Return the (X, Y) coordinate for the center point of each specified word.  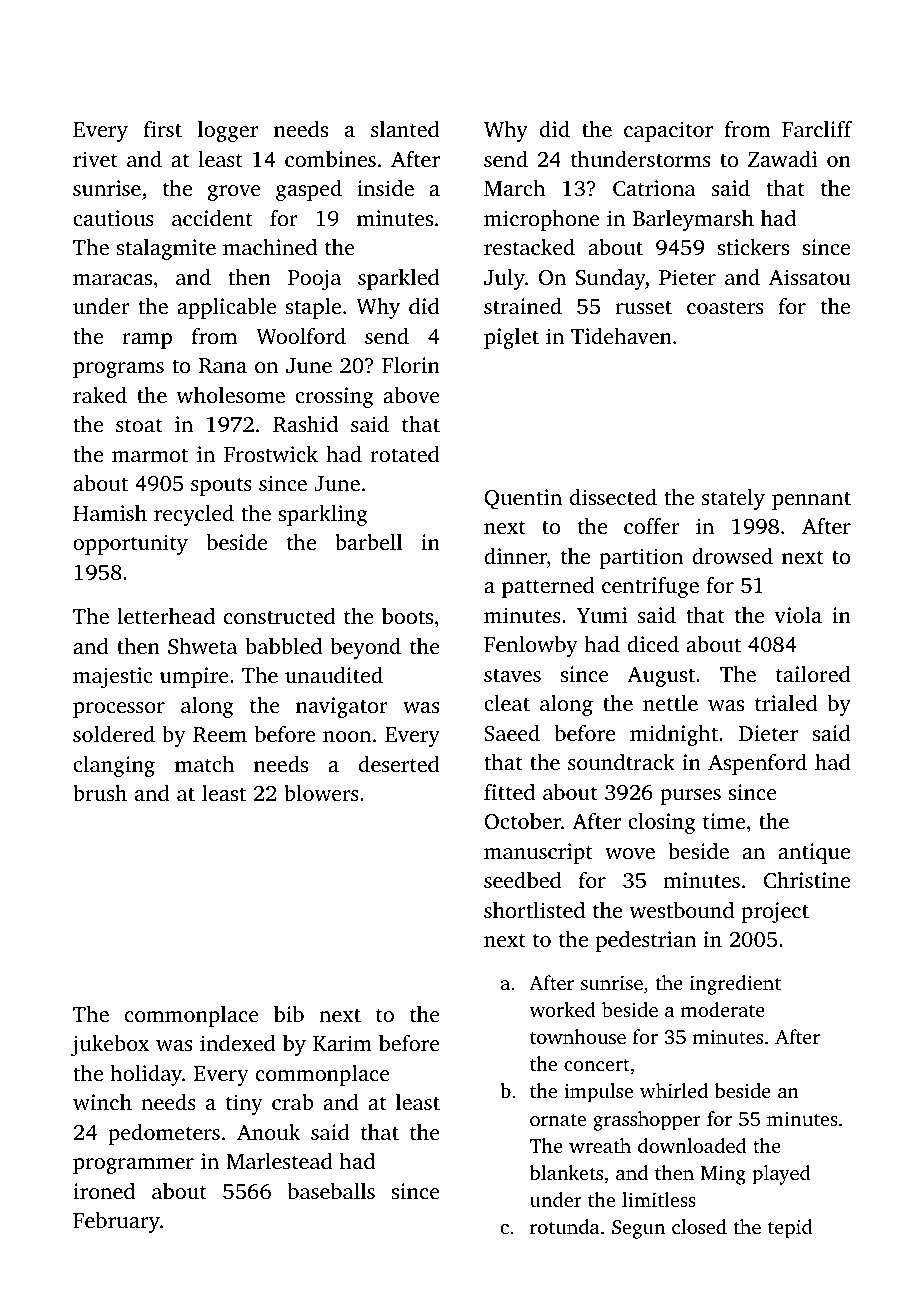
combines (330, 159)
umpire (194, 677)
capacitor (668, 131)
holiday (146, 1075)
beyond (366, 648)
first (163, 129)
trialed (786, 703)
